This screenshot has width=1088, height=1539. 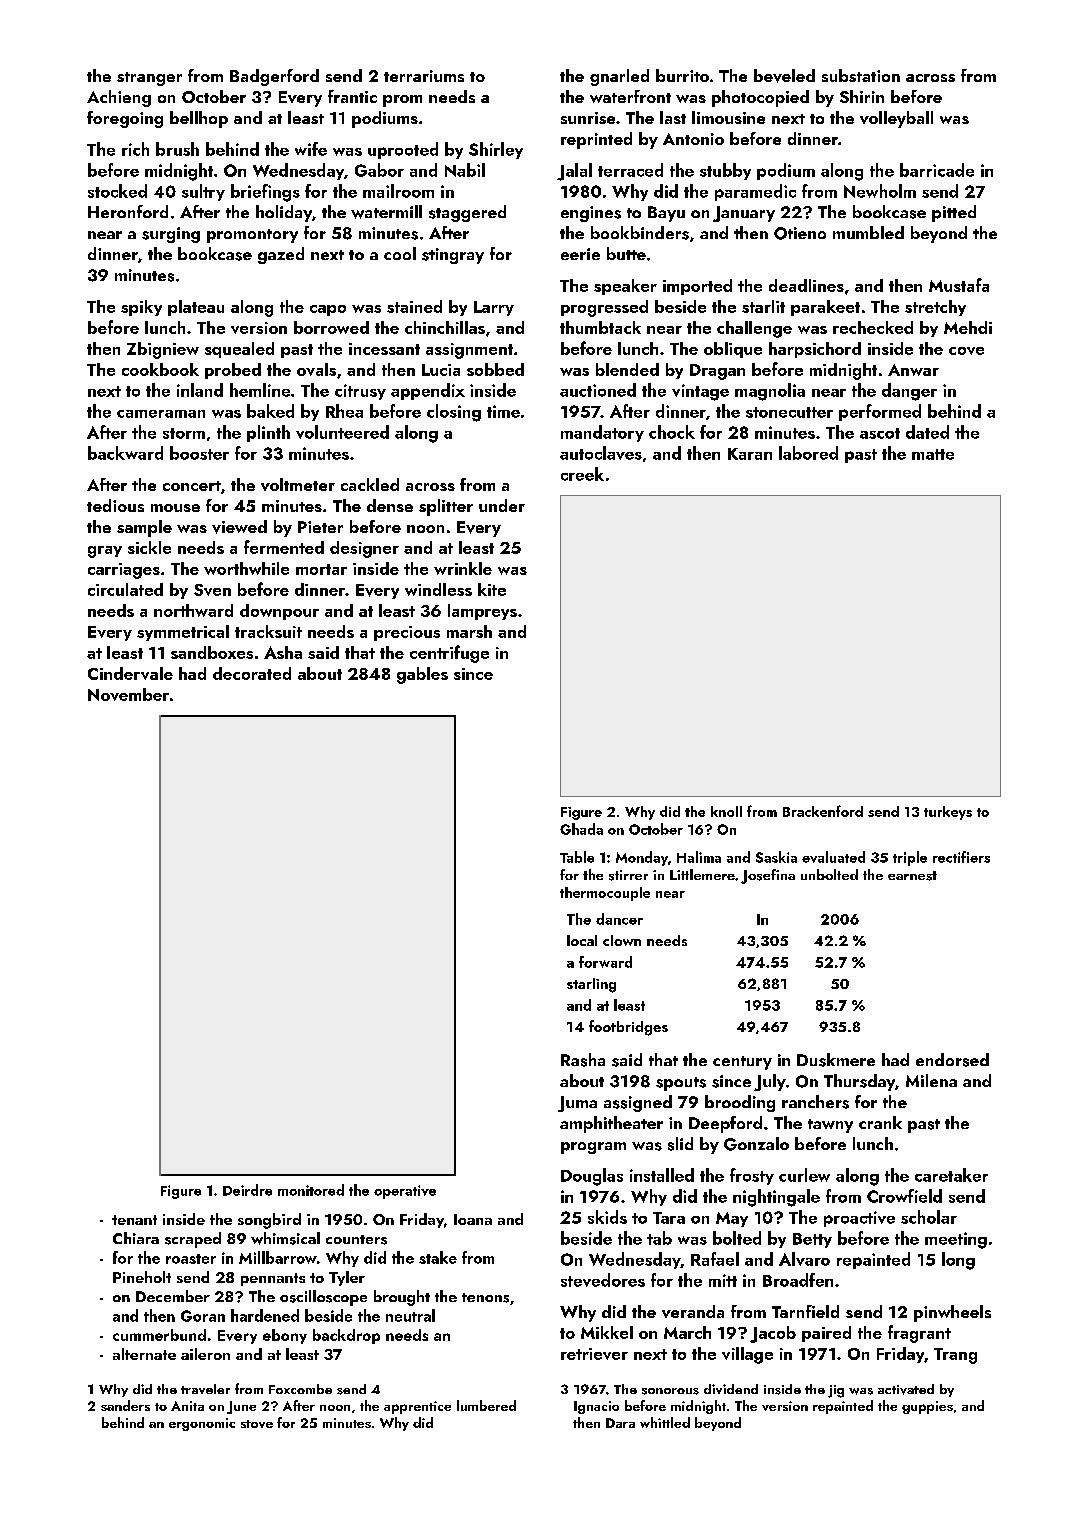 I want to click on scraped, so click(x=193, y=1240).
